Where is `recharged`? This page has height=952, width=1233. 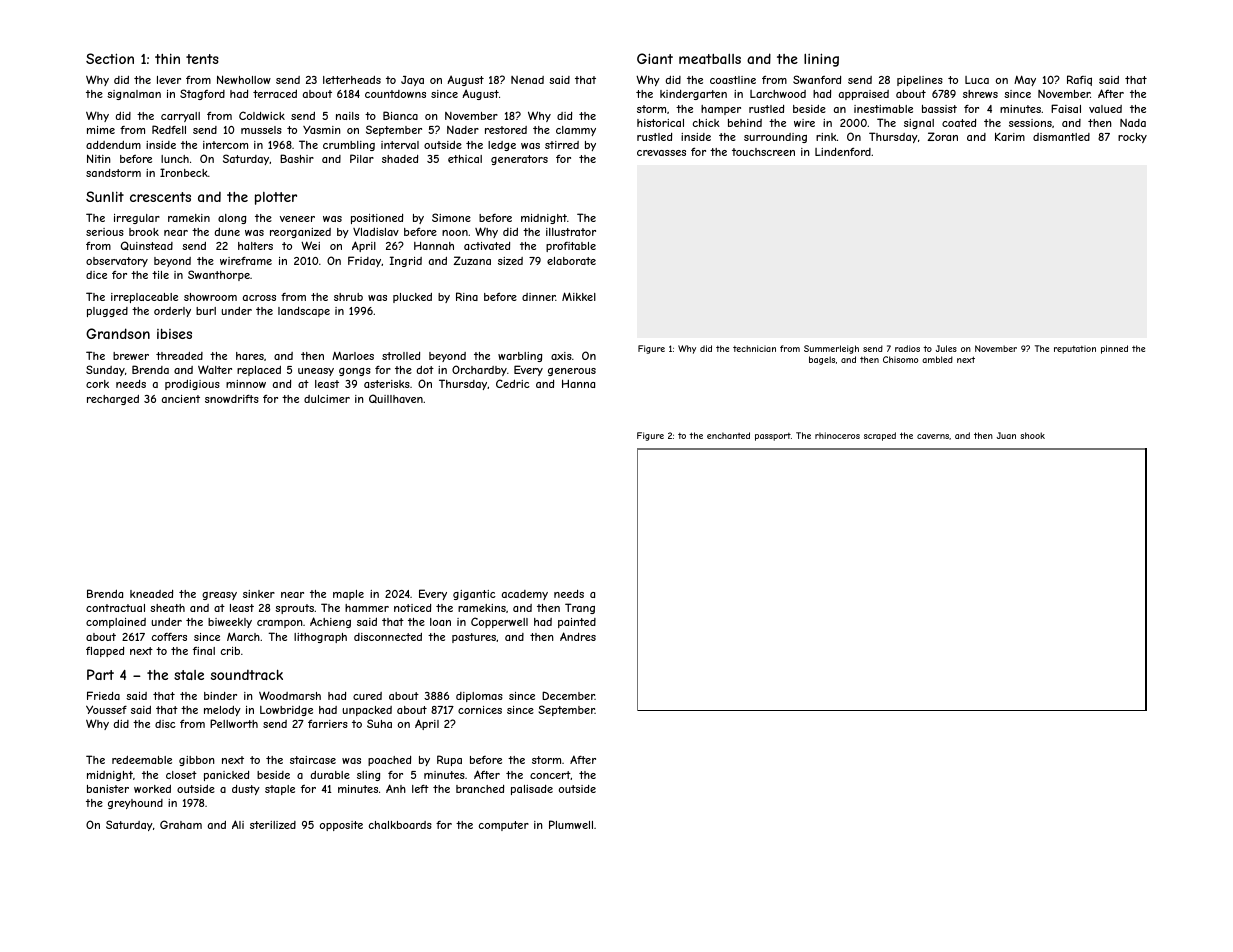 recharged is located at coordinates (113, 400).
